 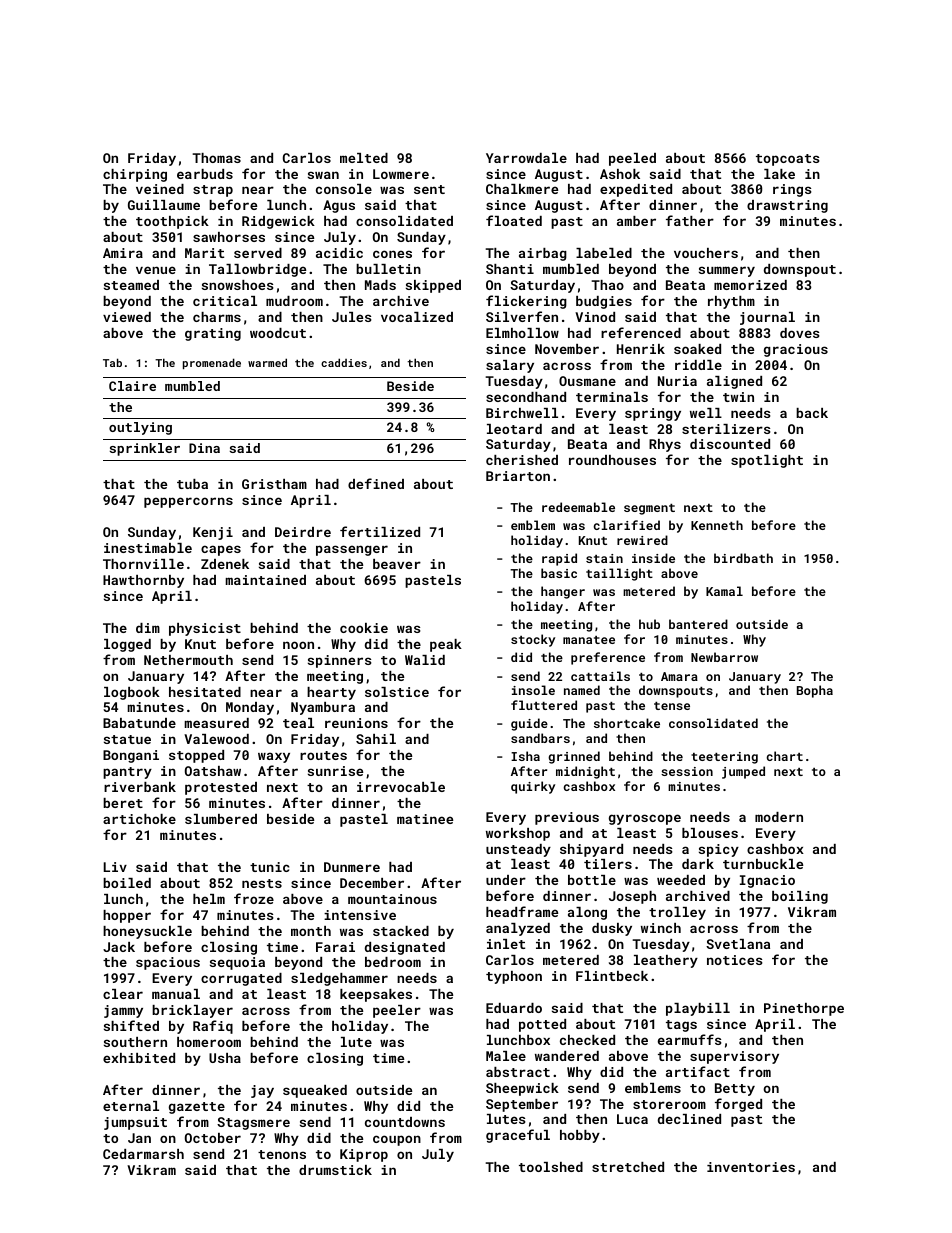 I want to click on supervisory, so click(x=734, y=1057).
